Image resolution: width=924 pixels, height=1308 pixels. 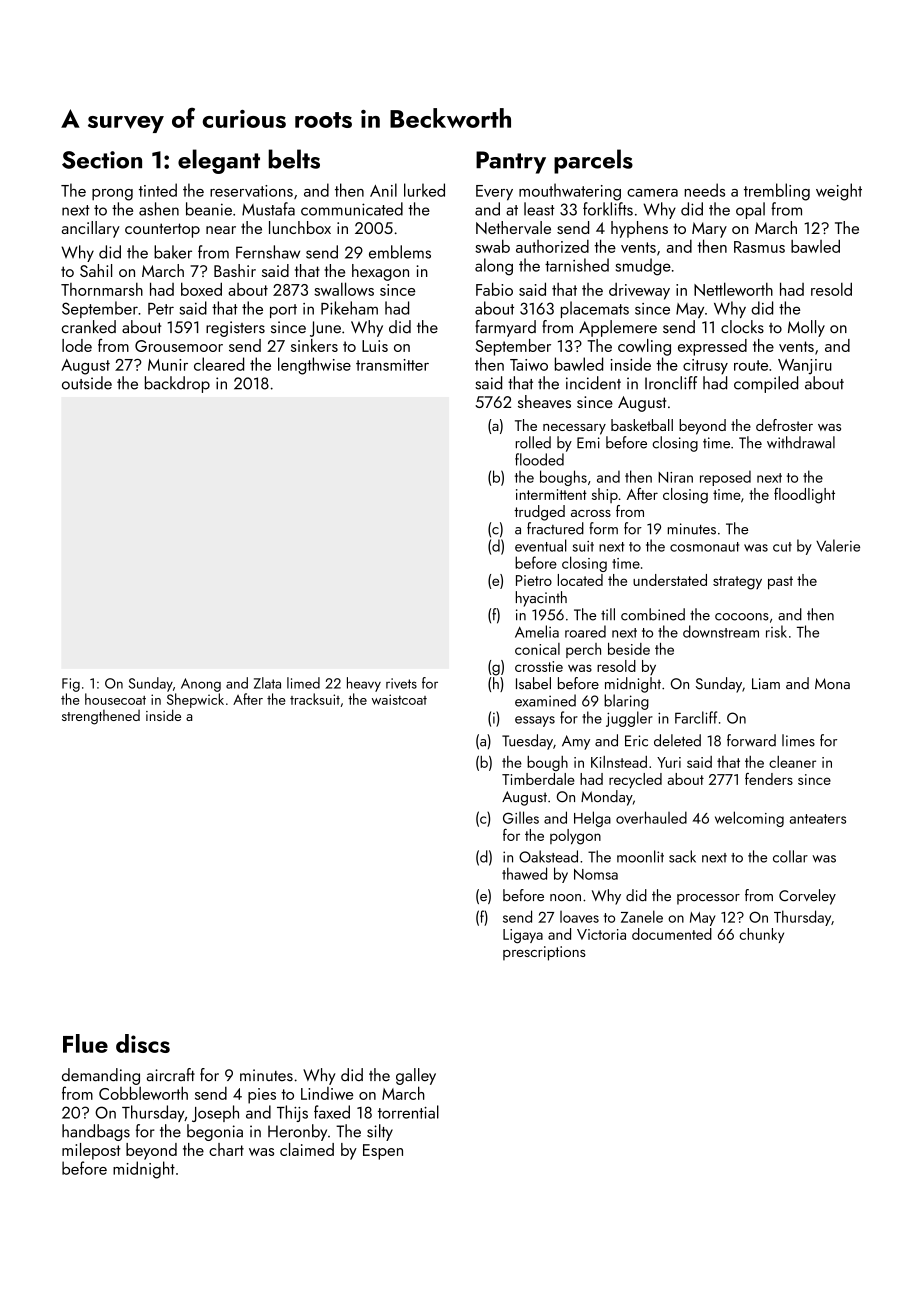 What do you see at coordinates (101, 1076) in the screenshot?
I see `demanding` at bounding box center [101, 1076].
